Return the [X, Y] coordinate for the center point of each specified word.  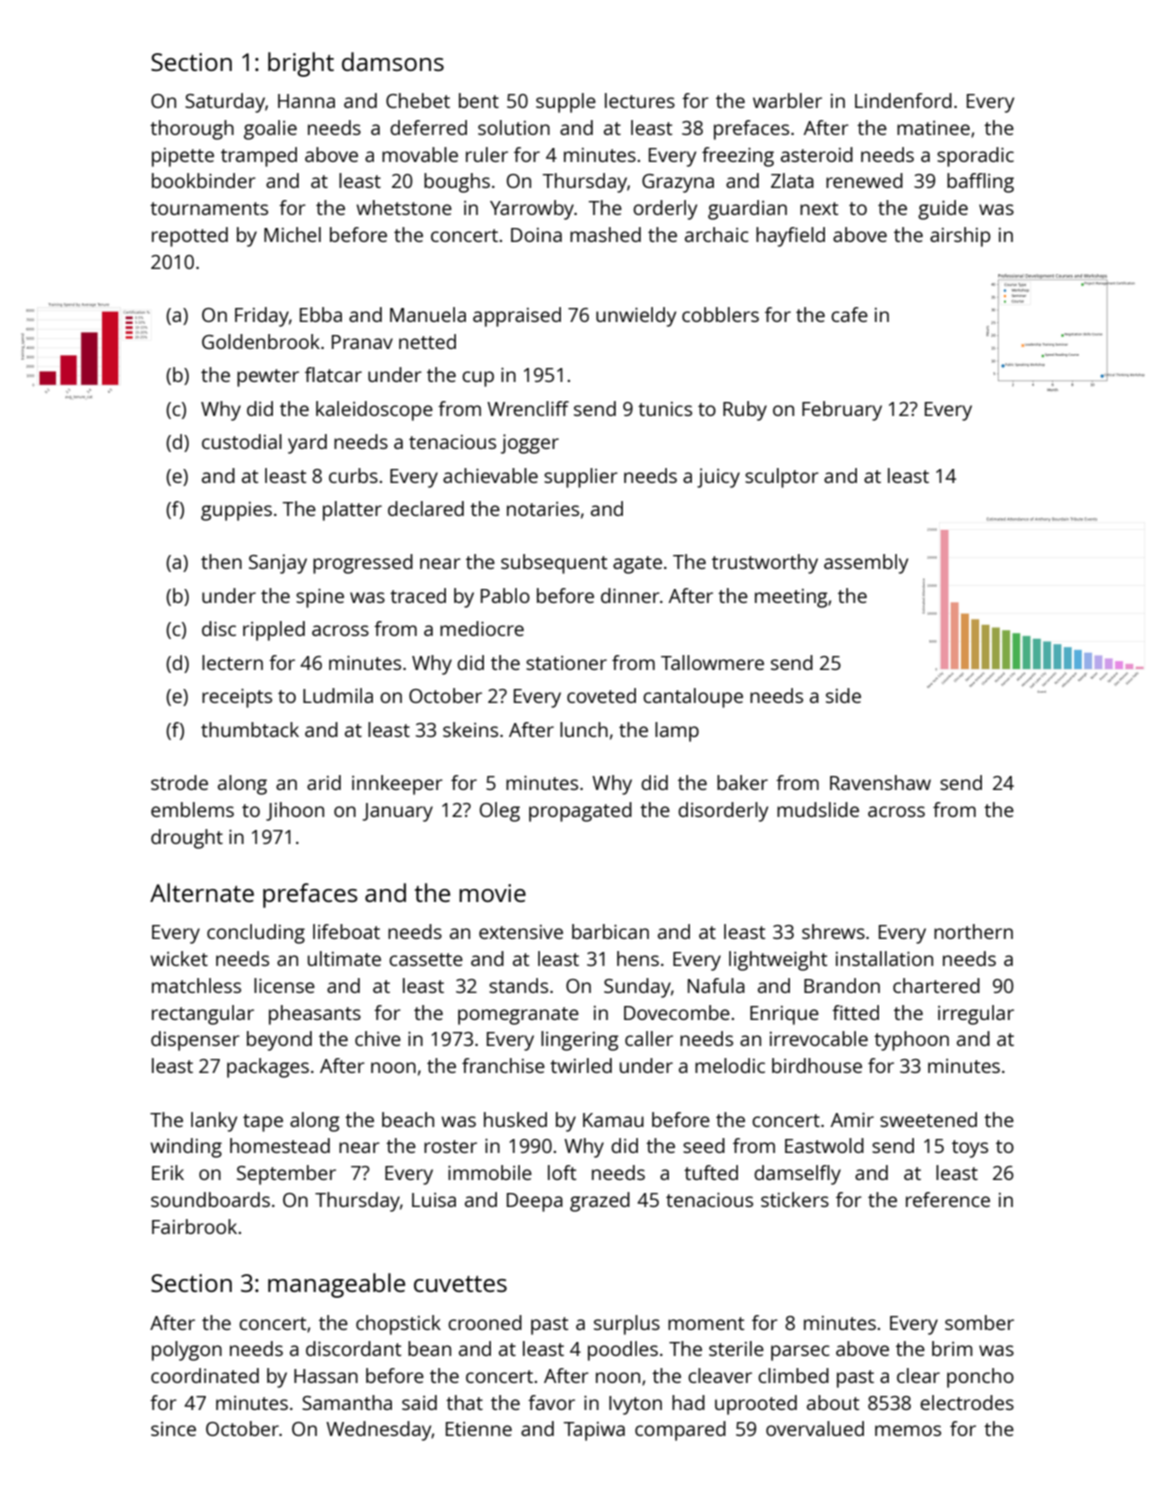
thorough [192, 130]
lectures [640, 100]
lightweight [778, 961]
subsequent [554, 564]
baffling [980, 183]
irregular [976, 1015]
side [843, 695]
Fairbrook [194, 1226]
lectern [232, 662]
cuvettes [460, 1284]
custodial [242, 441]
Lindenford [903, 100]
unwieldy [636, 317]
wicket [179, 958]
